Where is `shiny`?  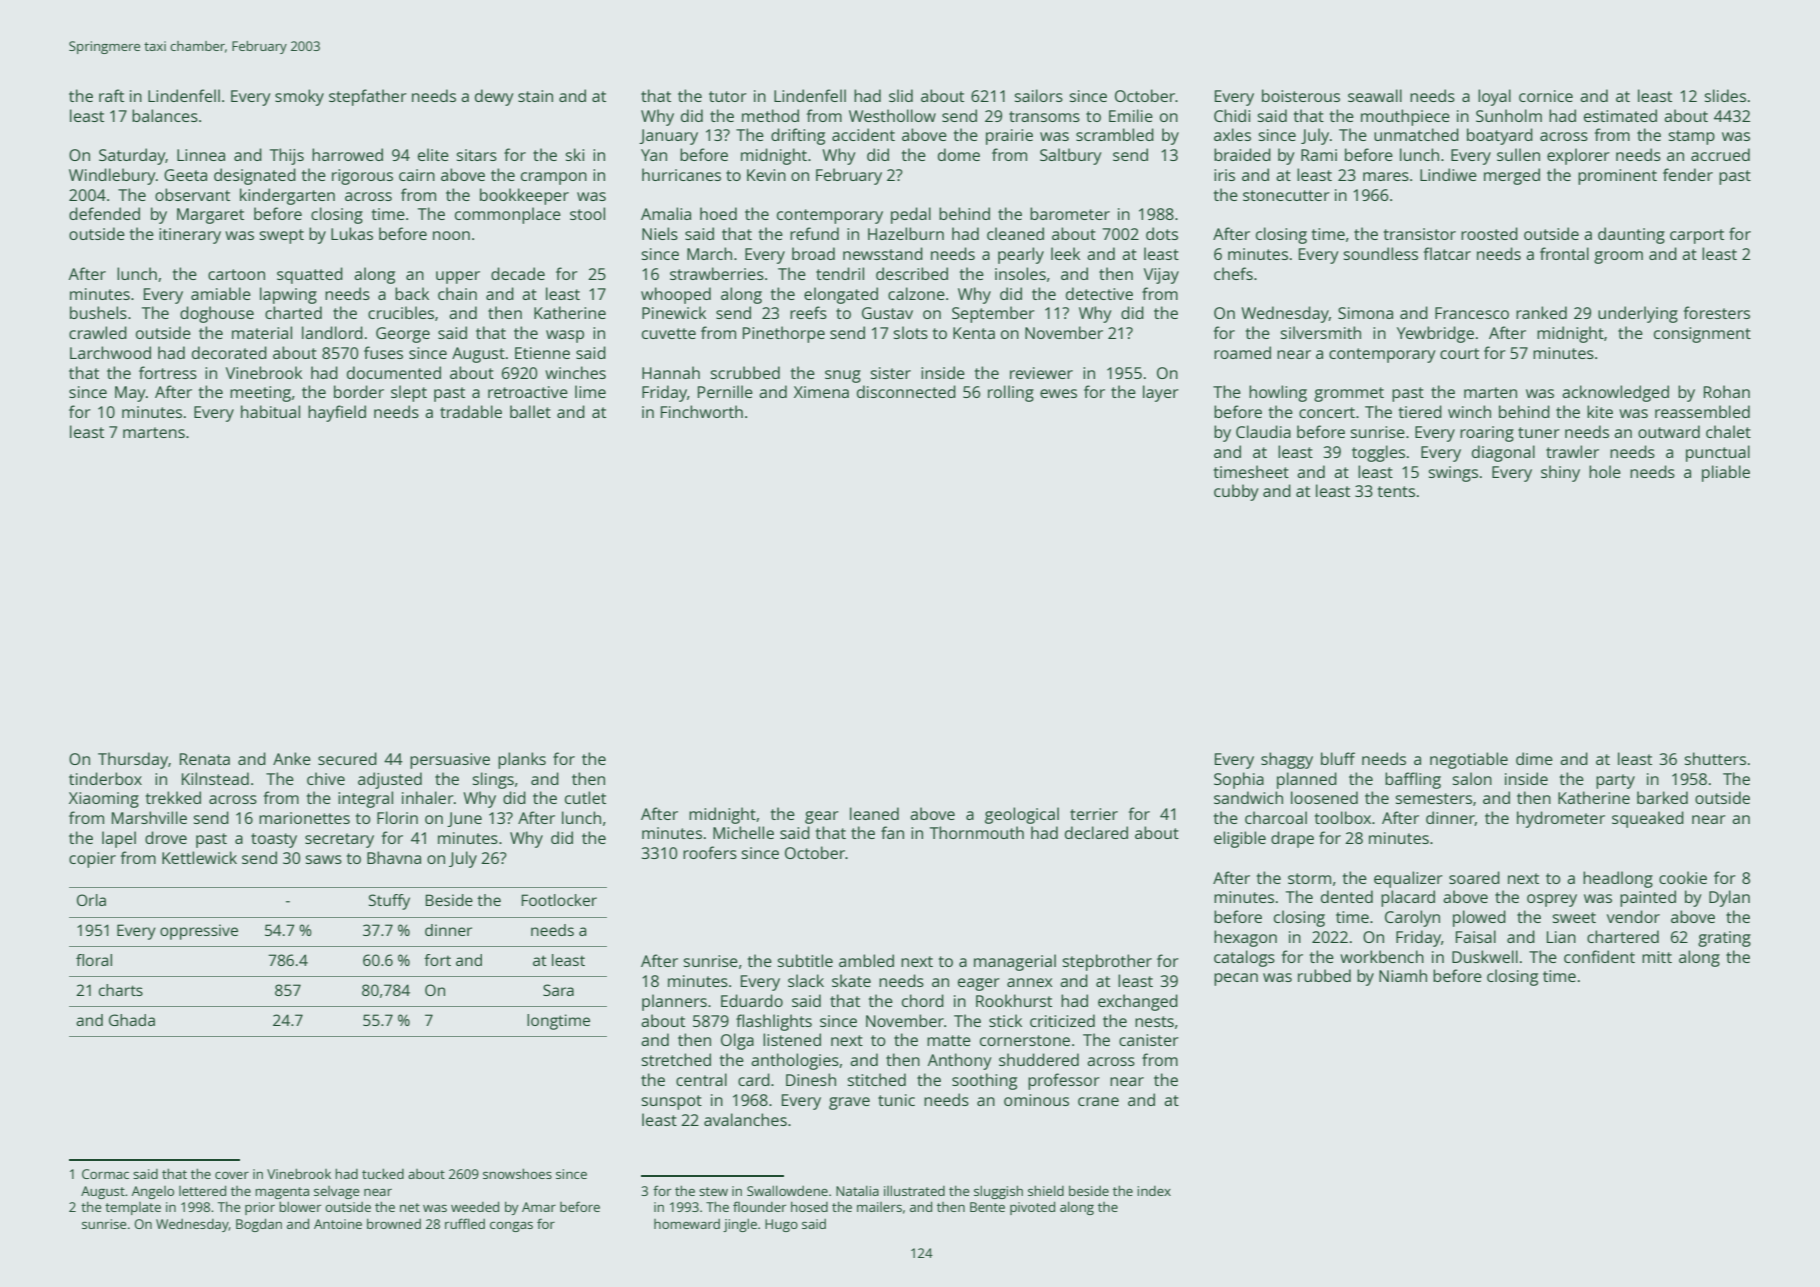 shiny is located at coordinates (1560, 473).
